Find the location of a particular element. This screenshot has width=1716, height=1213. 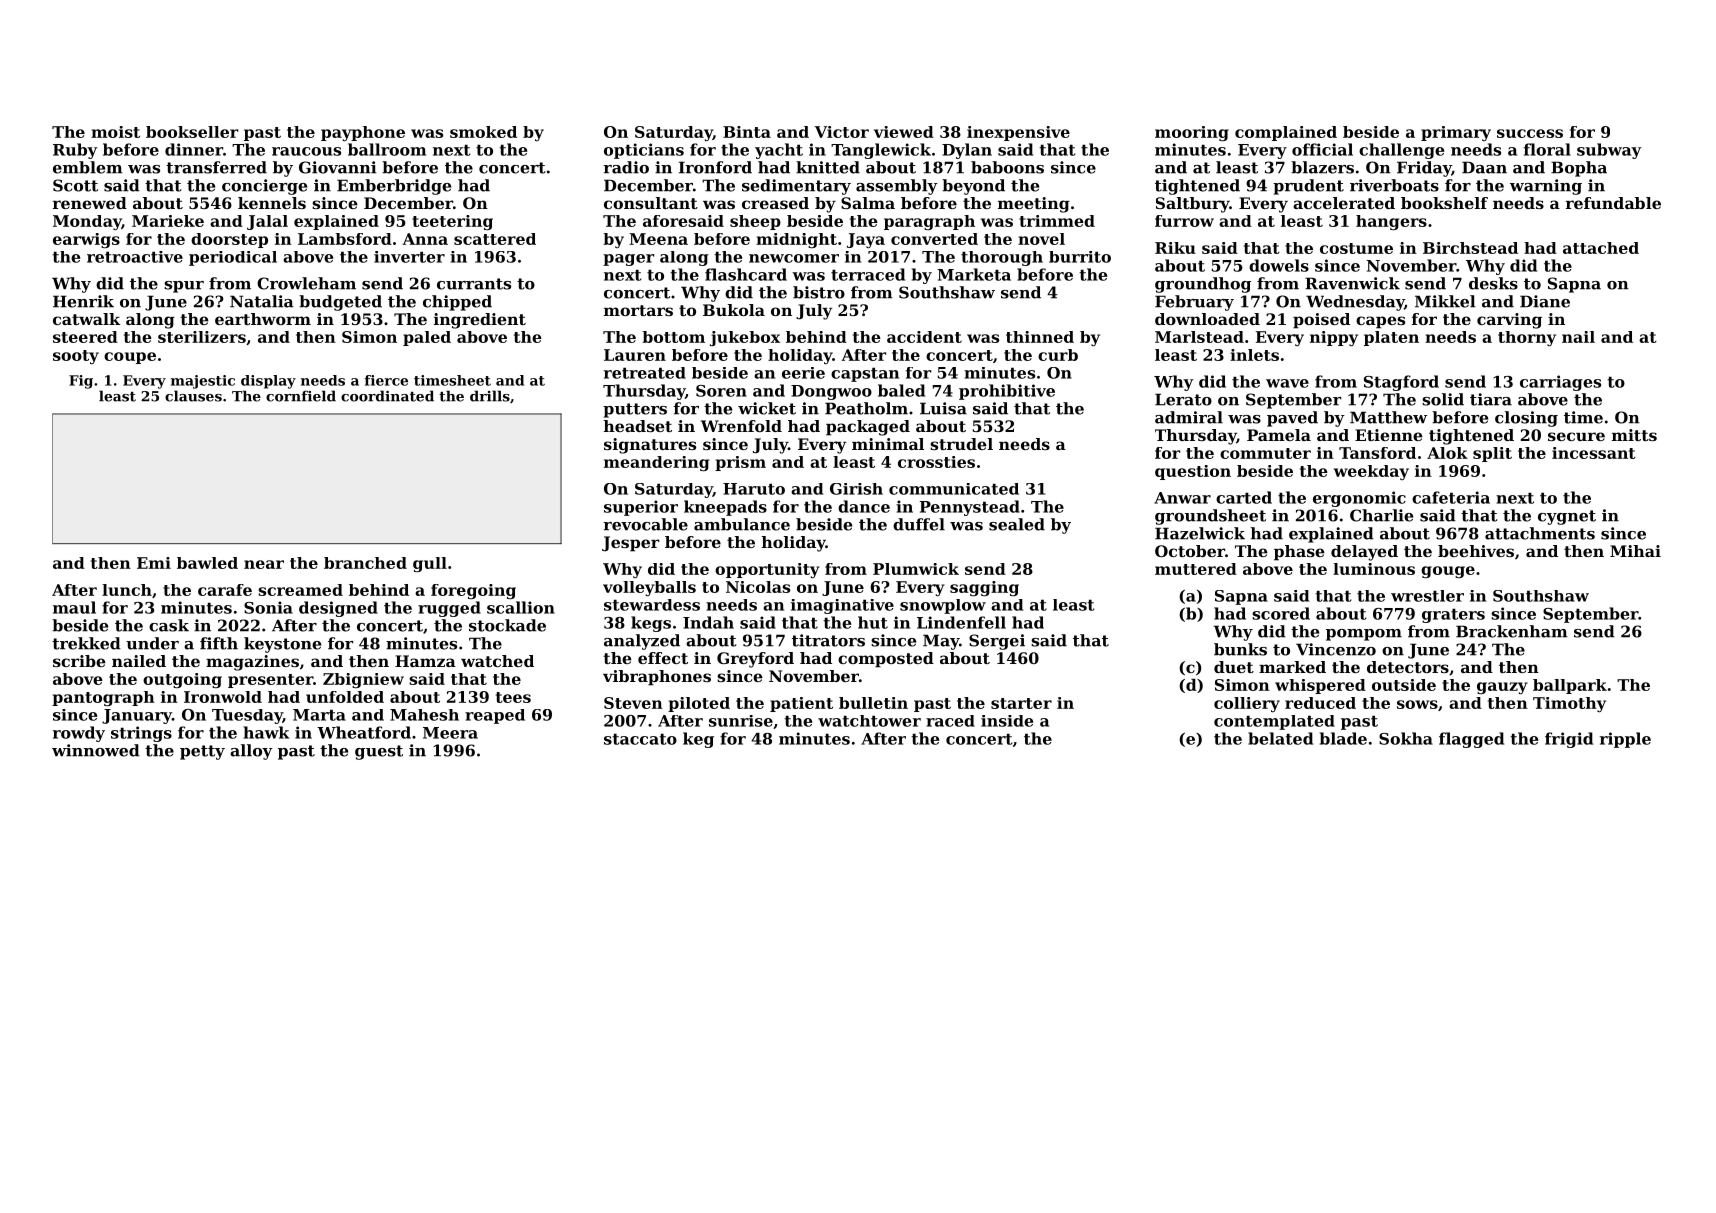

baboons is located at coordinates (1007, 167).
